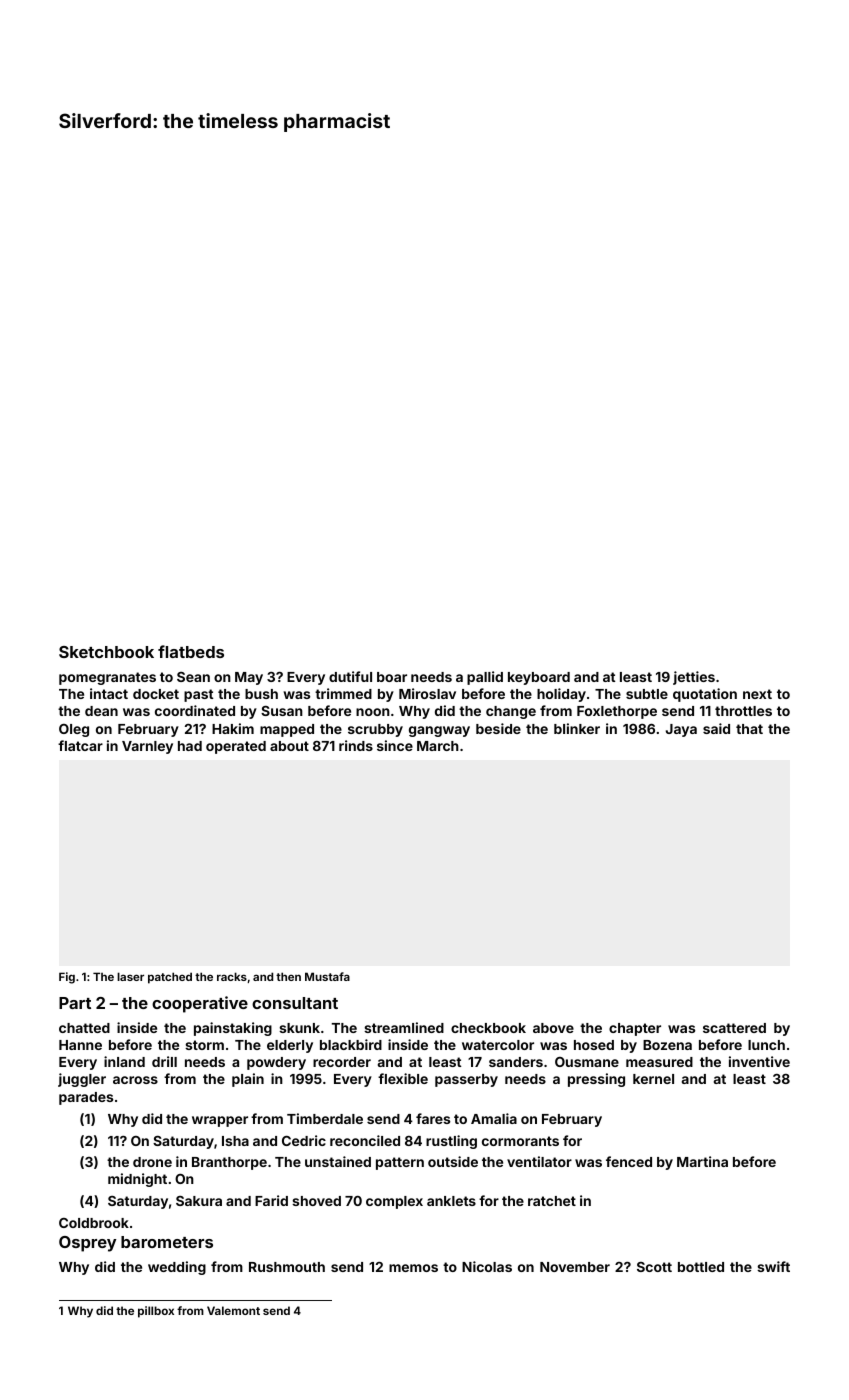 The width and height of the image is (849, 1400). I want to click on above, so click(553, 1028).
